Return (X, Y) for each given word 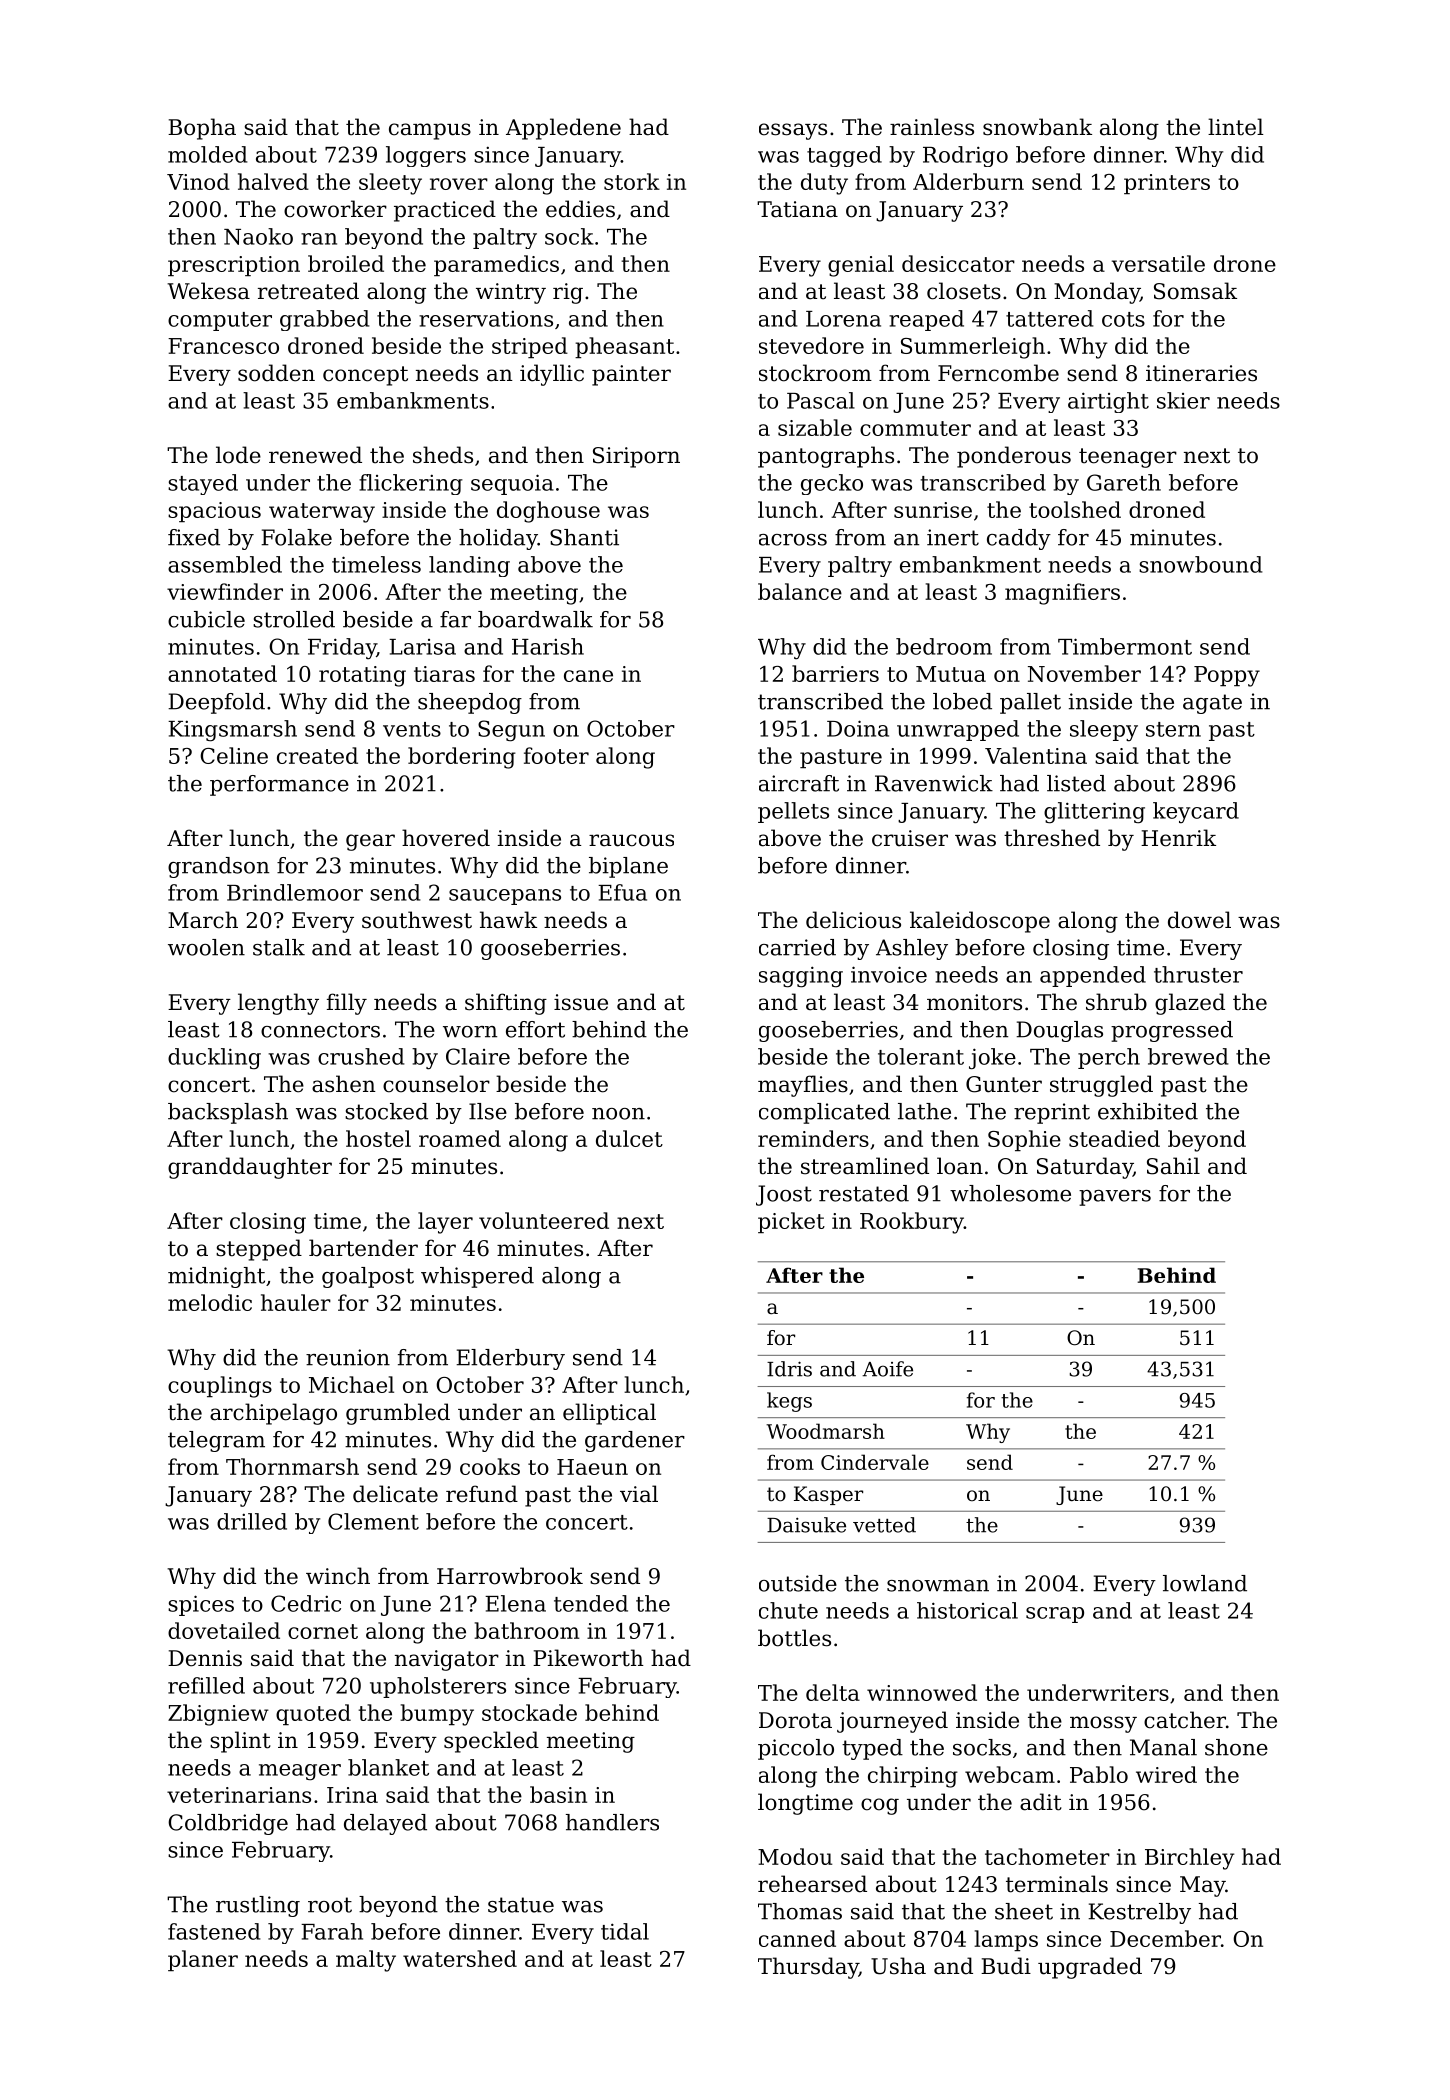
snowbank (1037, 127)
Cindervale (875, 1462)
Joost (784, 1195)
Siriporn (636, 457)
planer (203, 1960)
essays (793, 131)
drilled (252, 1521)
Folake (296, 537)
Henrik (1178, 838)
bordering (462, 758)
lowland (1205, 1583)
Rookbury (912, 1223)
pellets (793, 812)
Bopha (202, 129)
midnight (216, 1277)
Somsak (1195, 291)
